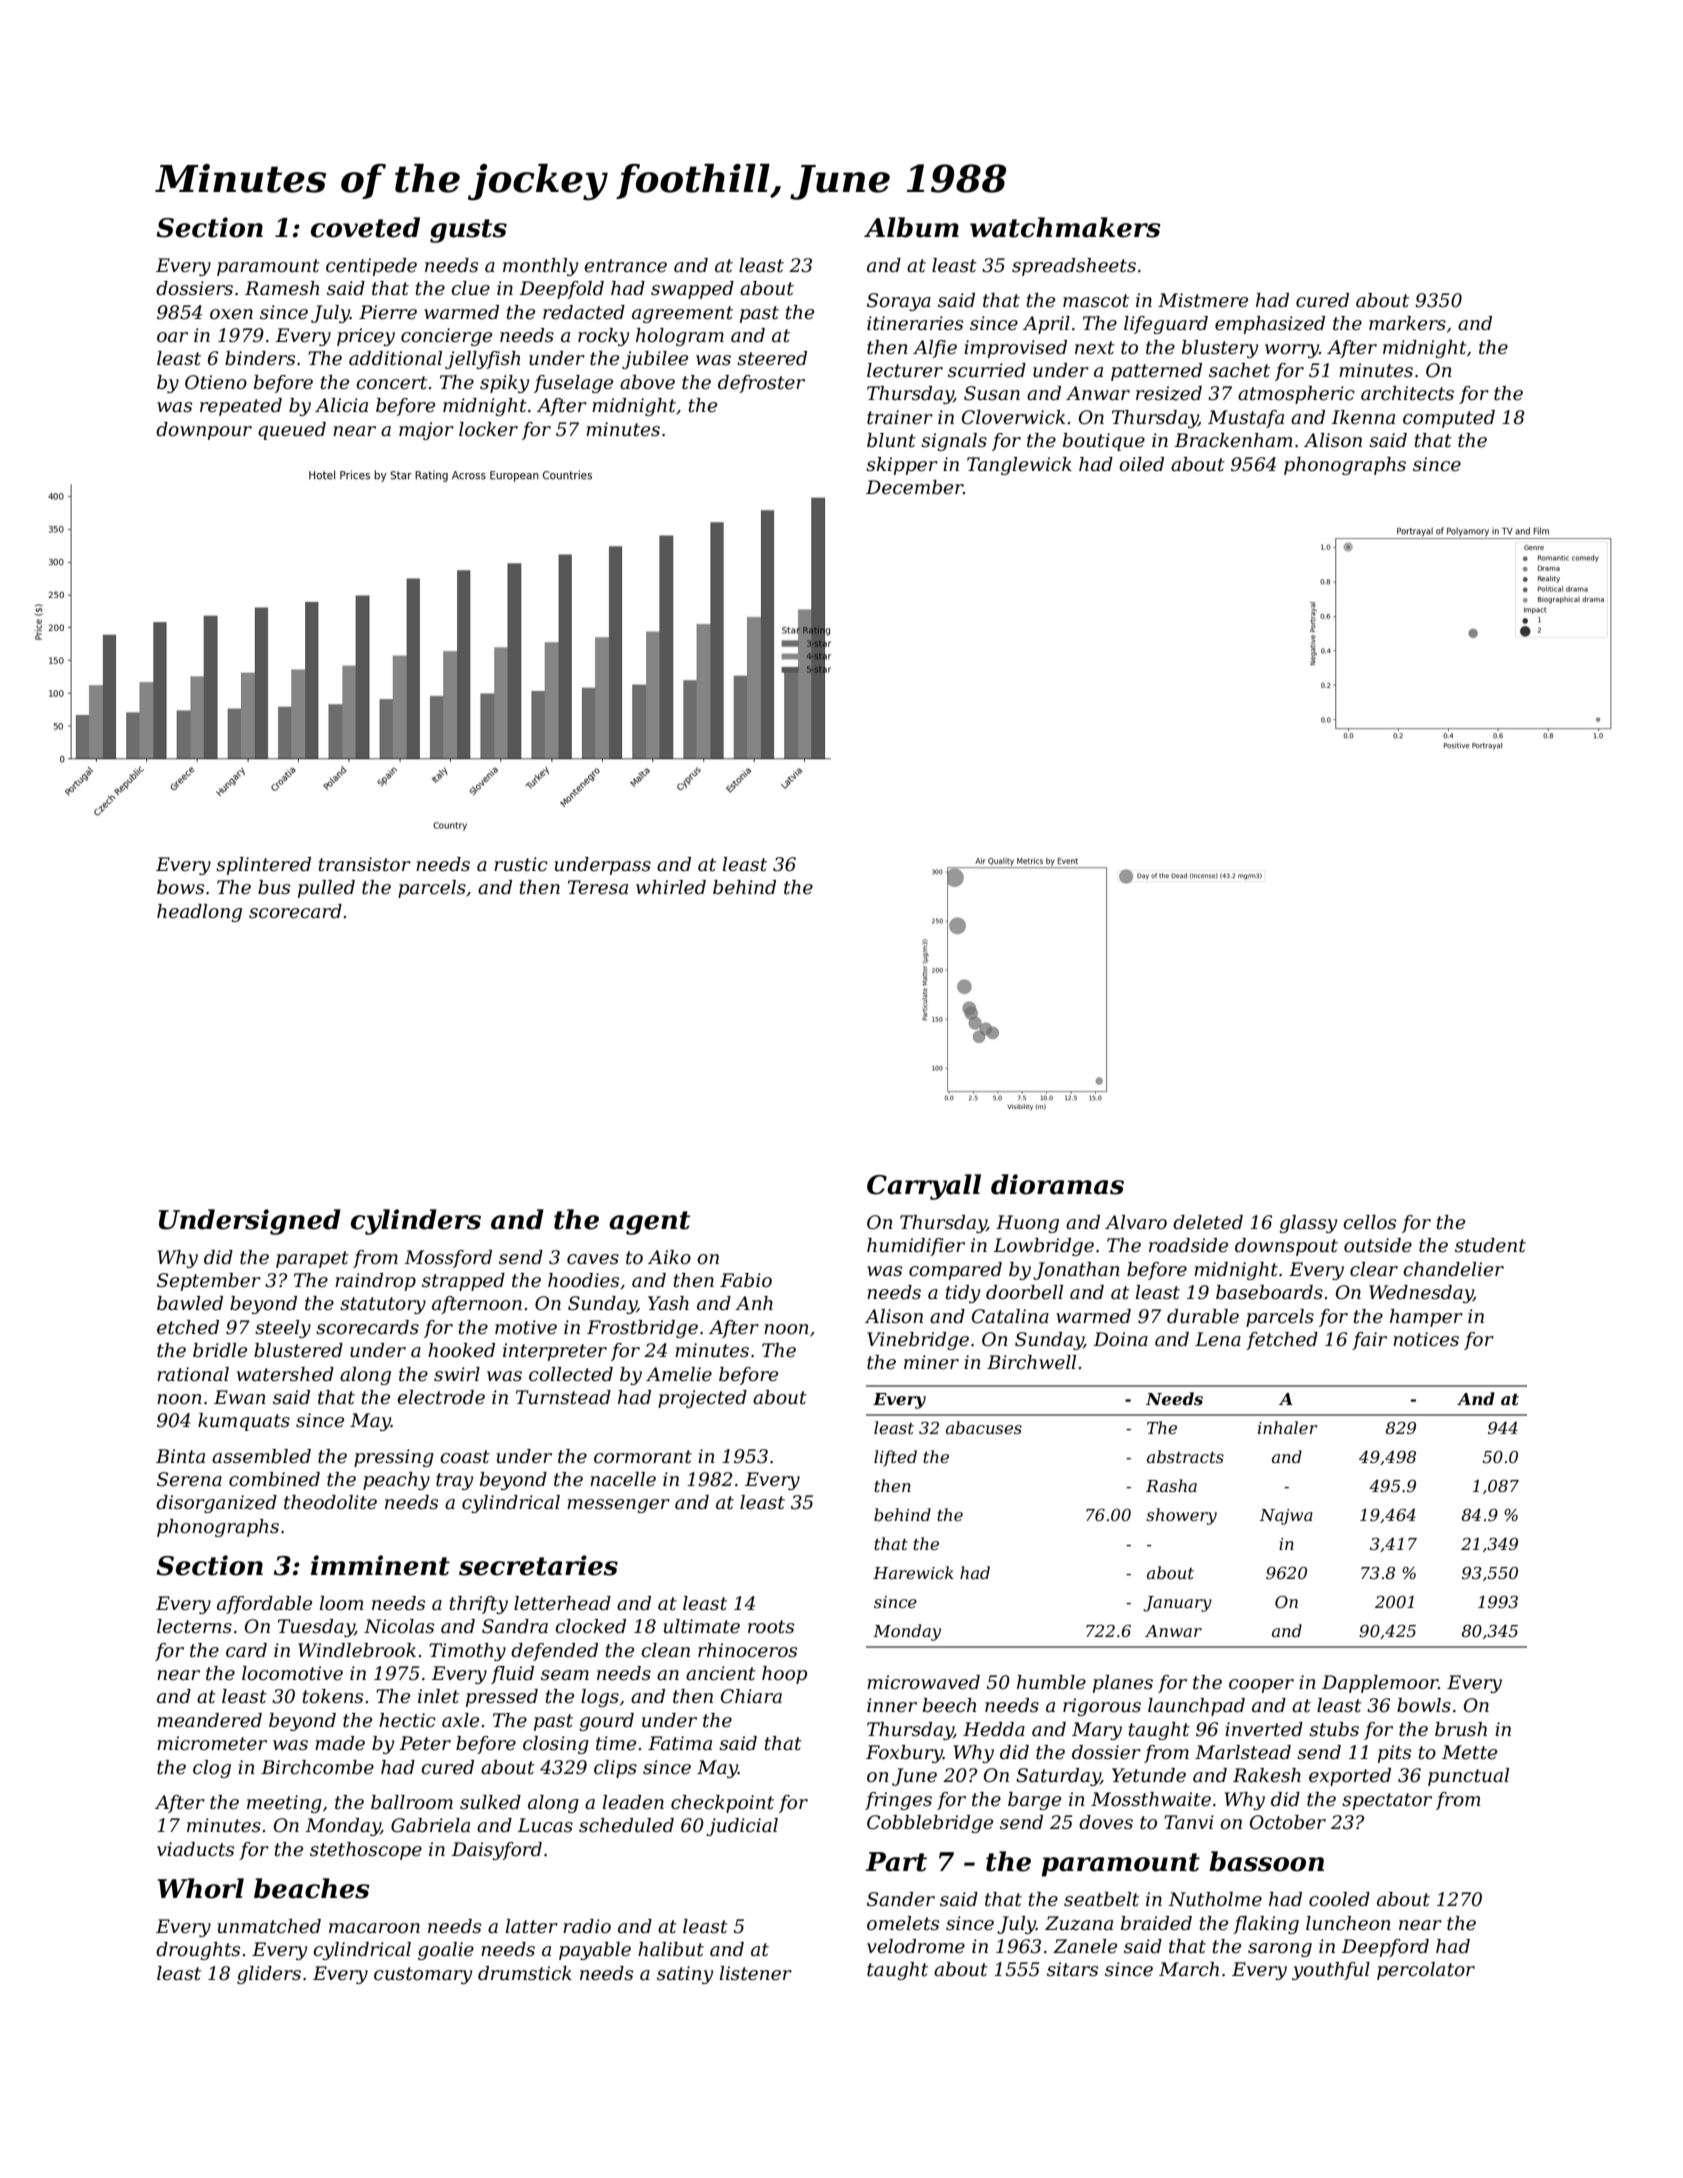  What do you see at coordinates (1072, 1969) in the screenshot?
I see `sitars` at bounding box center [1072, 1969].
